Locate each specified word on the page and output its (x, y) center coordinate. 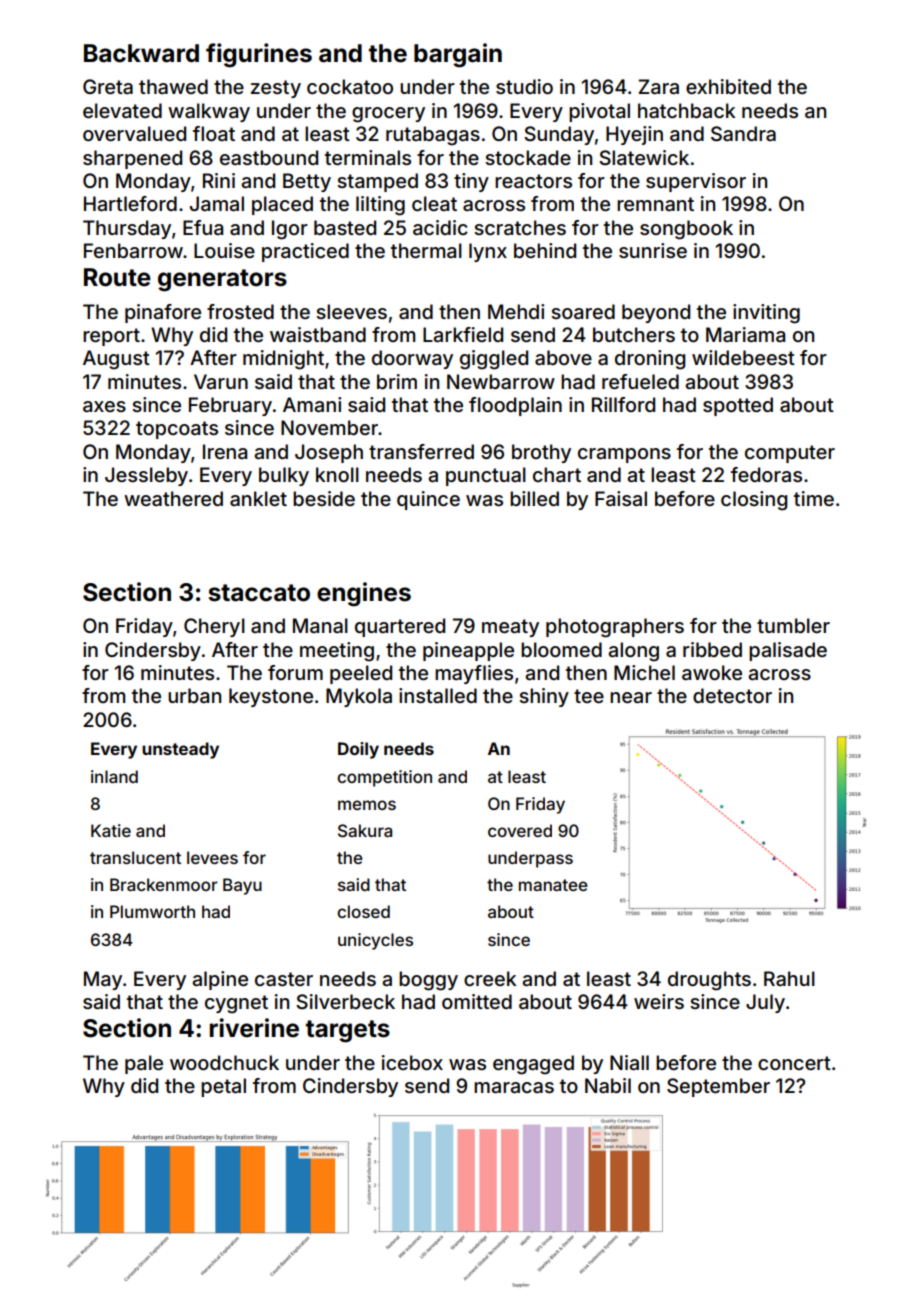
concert (794, 1063)
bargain (458, 55)
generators (222, 280)
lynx (488, 252)
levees (212, 857)
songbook (686, 230)
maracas (514, 1087)
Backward (141, 53)
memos (367, 805)
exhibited (728, 86)
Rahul (789, 978)
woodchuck (224, 1062)
